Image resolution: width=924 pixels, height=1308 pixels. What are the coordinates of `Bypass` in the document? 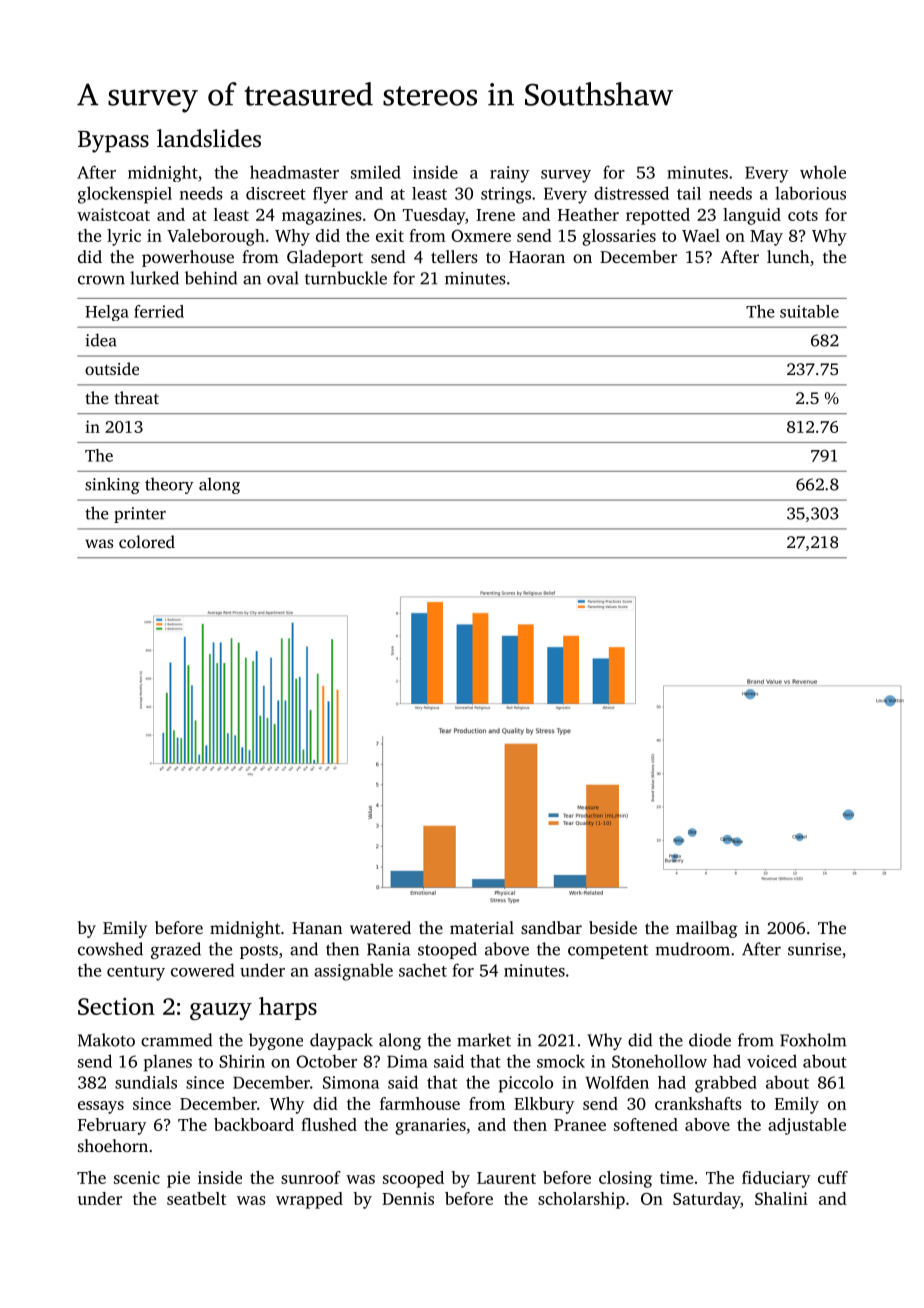 It's located at (113, 142).
